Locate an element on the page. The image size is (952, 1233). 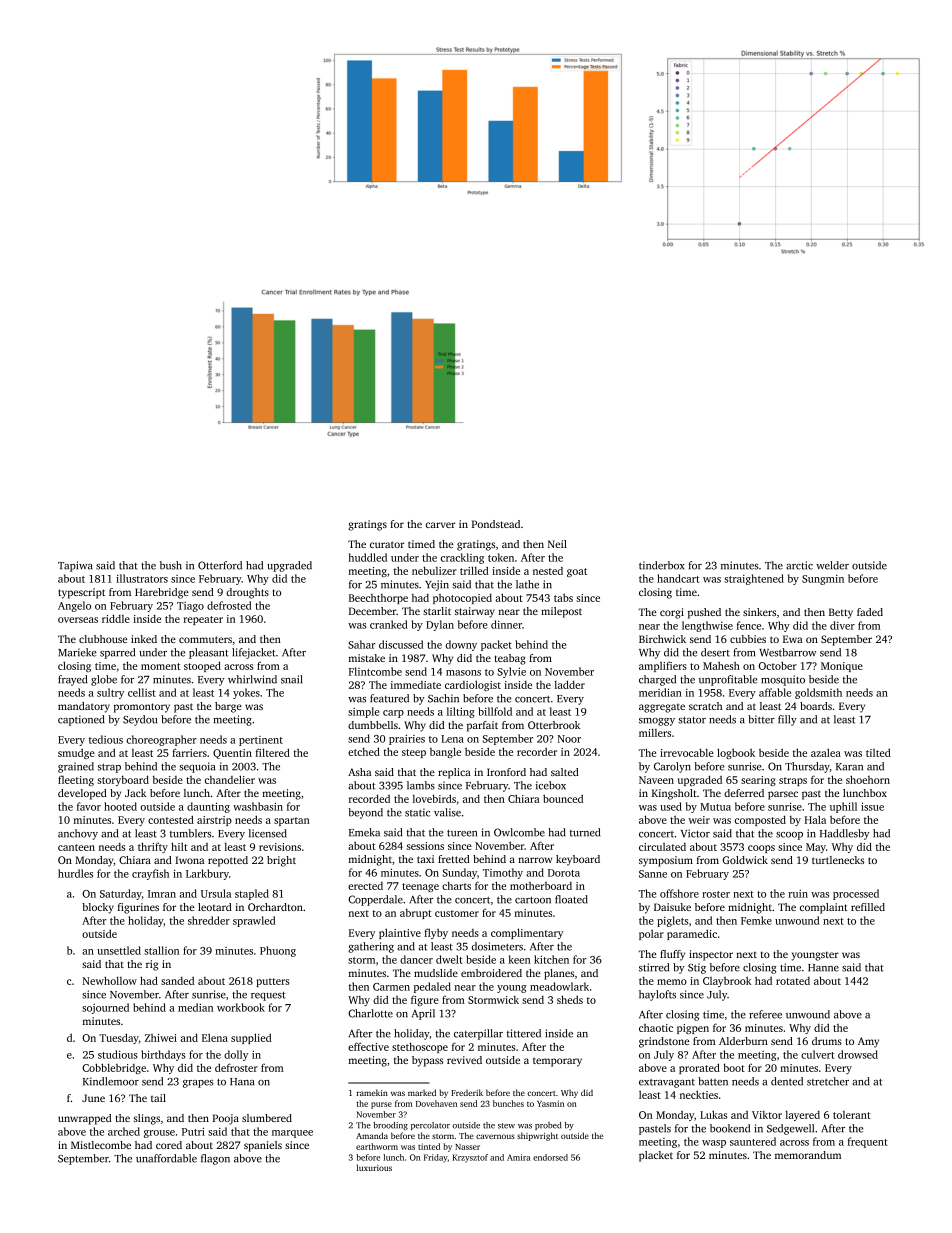
goat is located at coordinates (577, 572).
